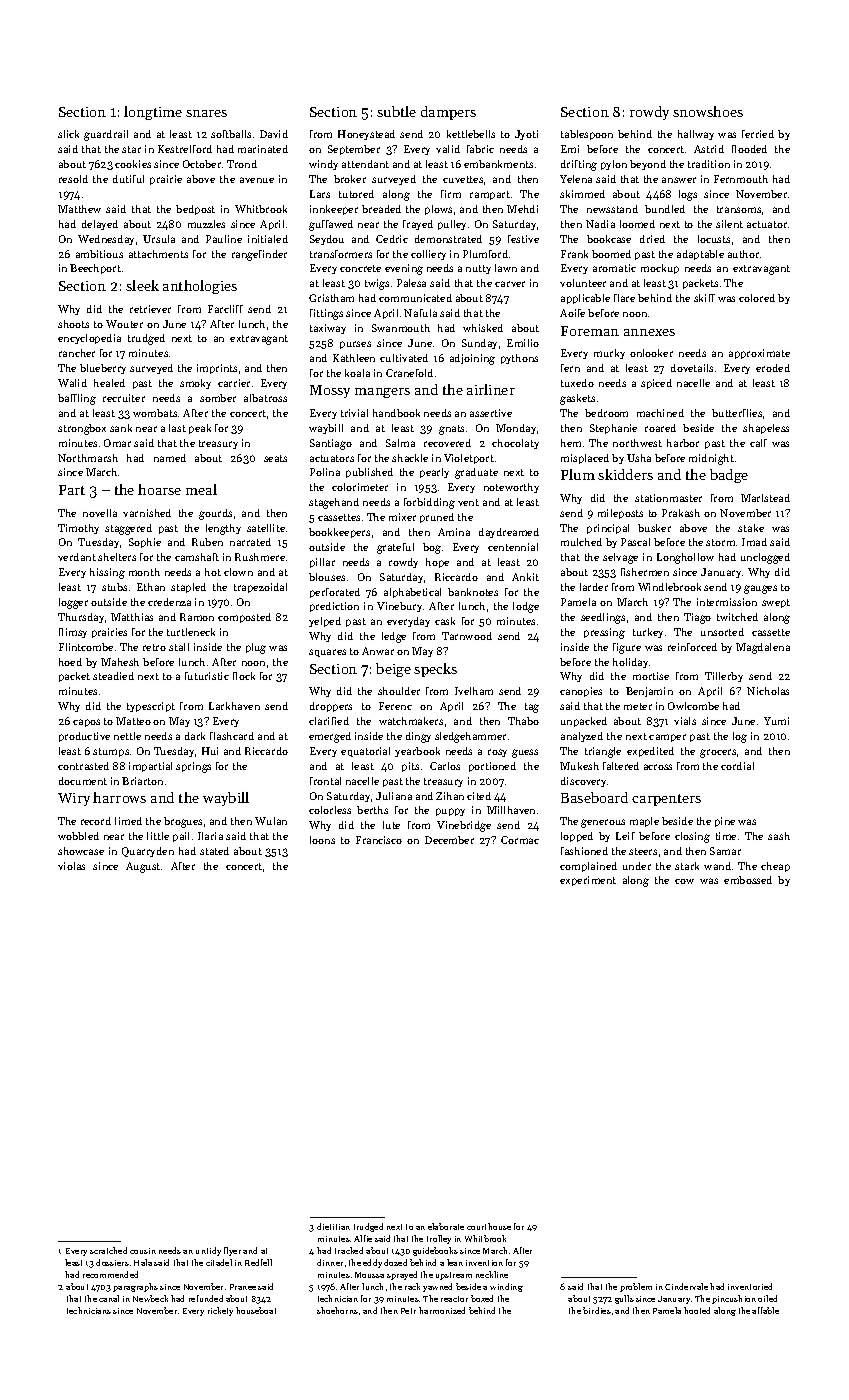 The width and height of the screenshot is (849, 1400). I want to click on flyer, so click(232, 1251).
